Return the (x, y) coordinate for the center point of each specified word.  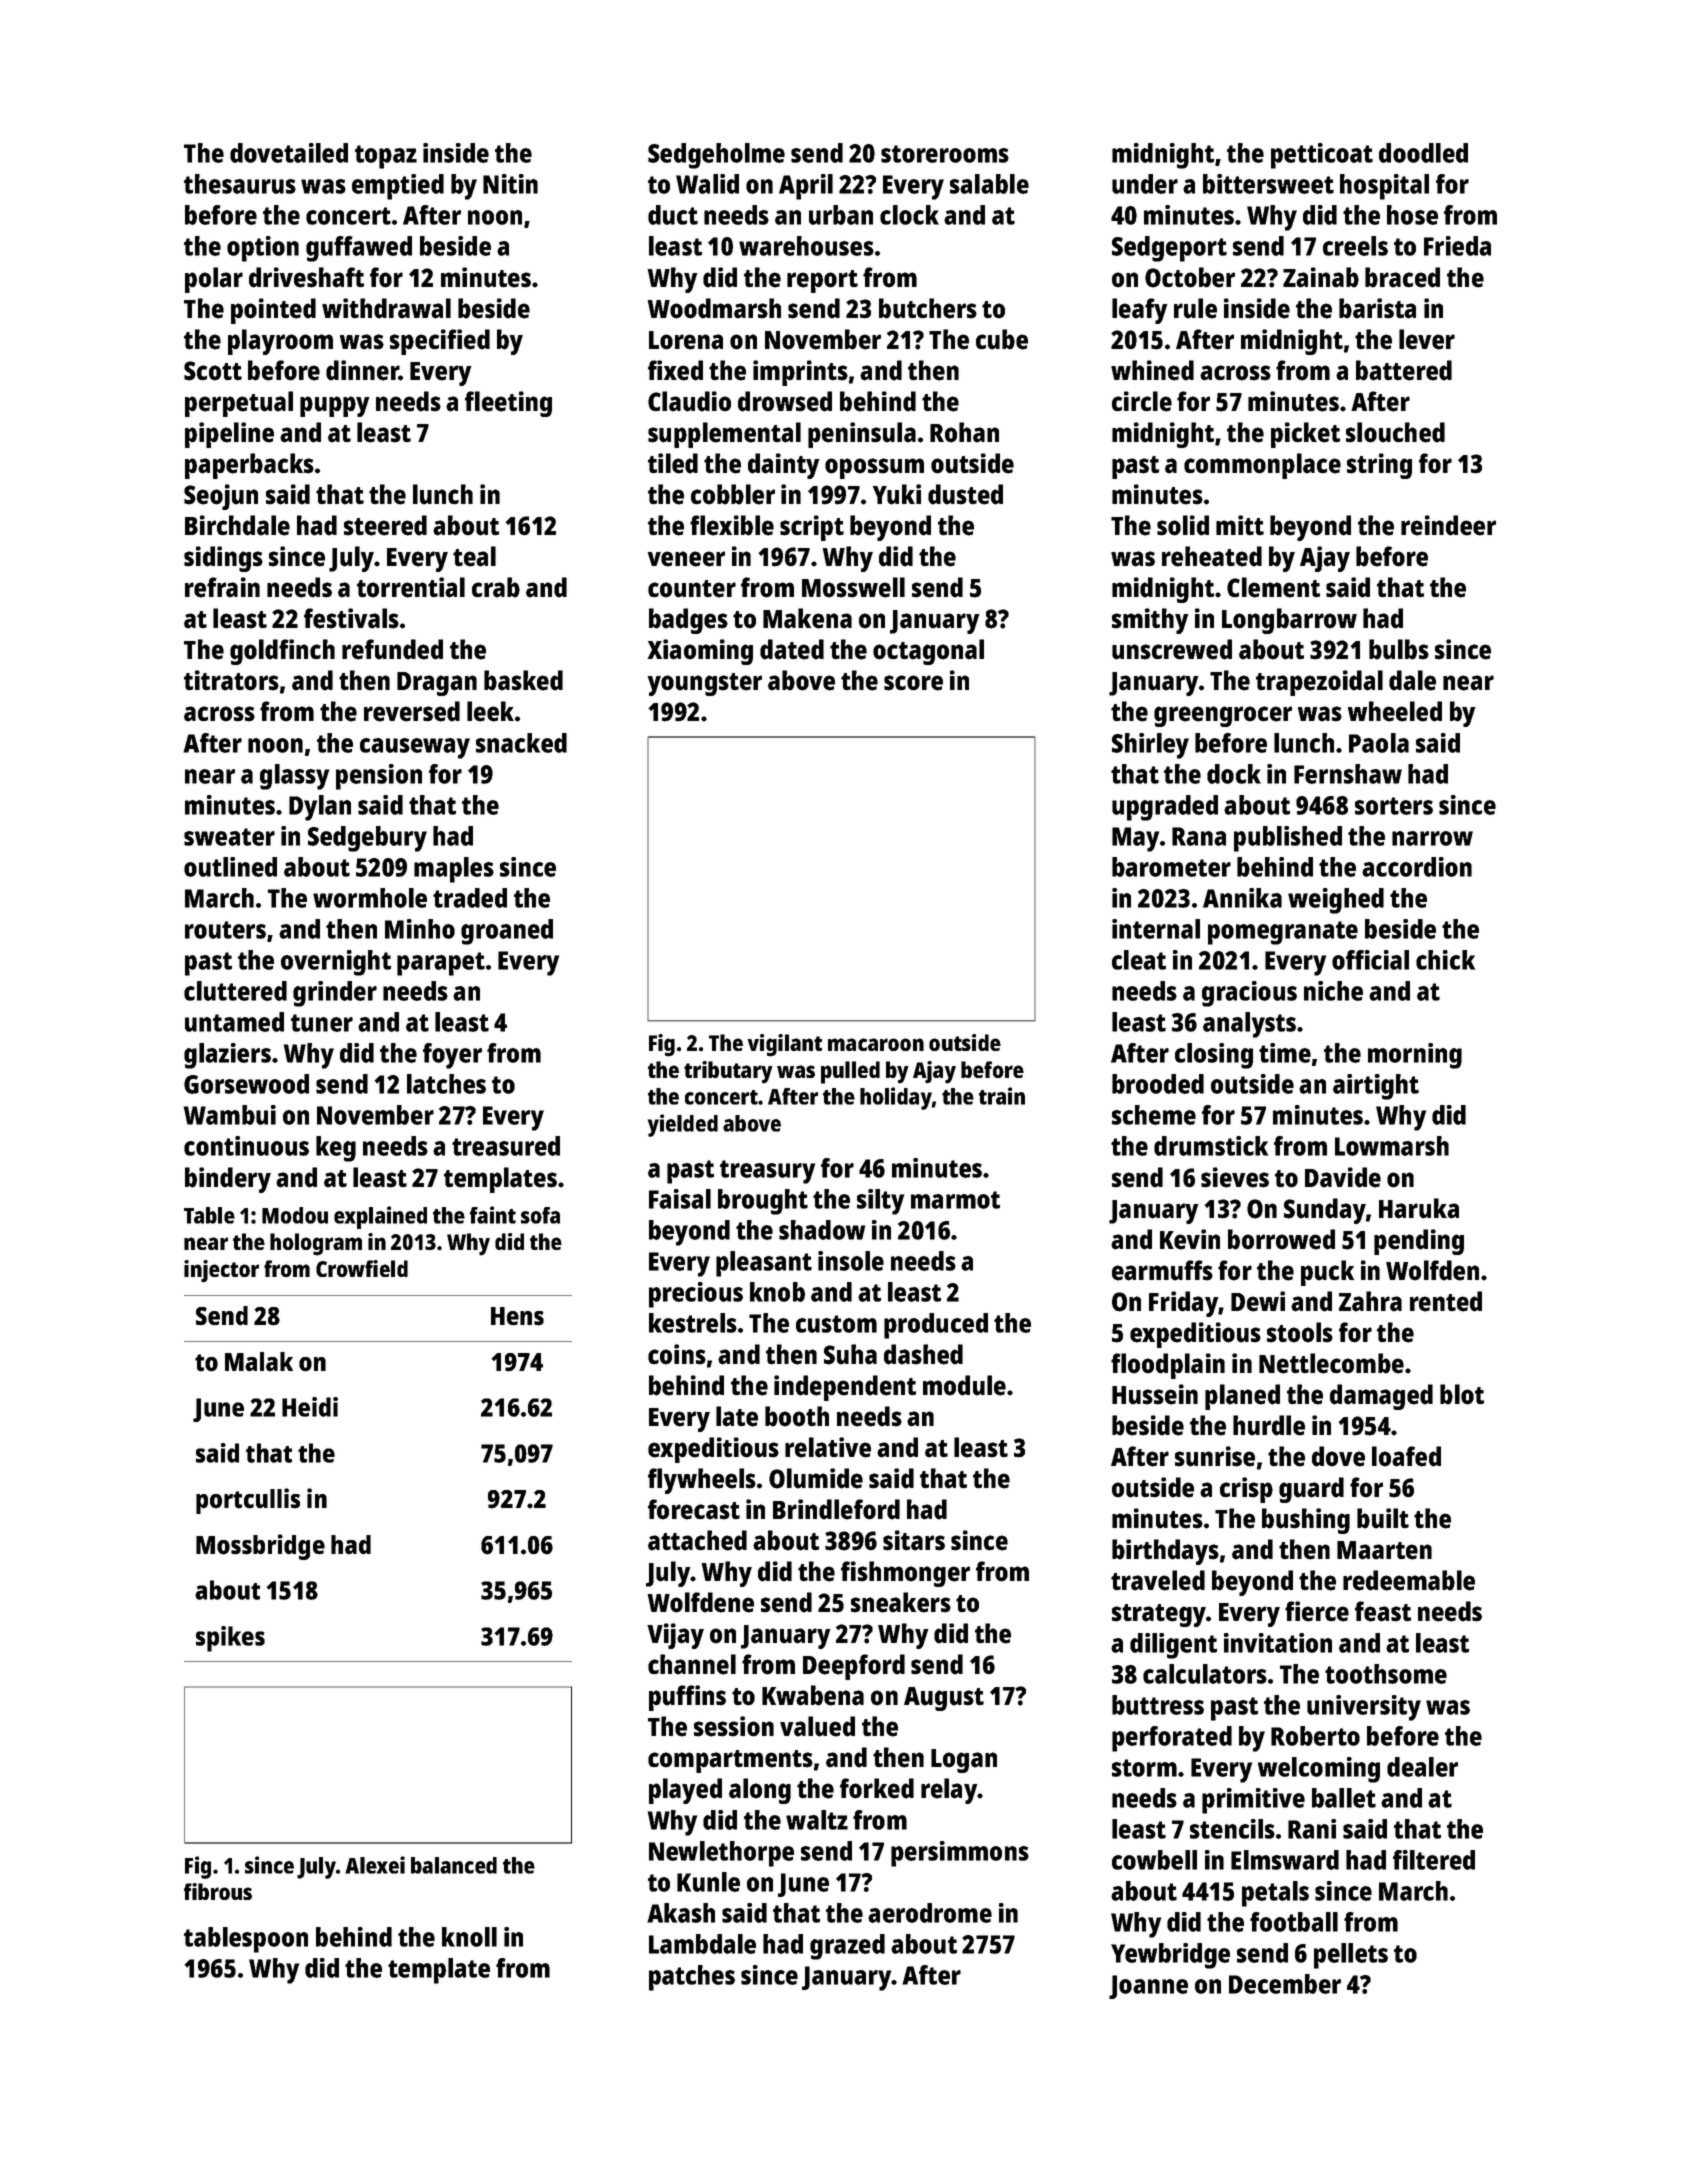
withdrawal (386, 308)
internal (1156, 929)
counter (692, 589)
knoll (469, 1937)
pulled (850, 1072)
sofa (540, 1215)
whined (1152, 370)
